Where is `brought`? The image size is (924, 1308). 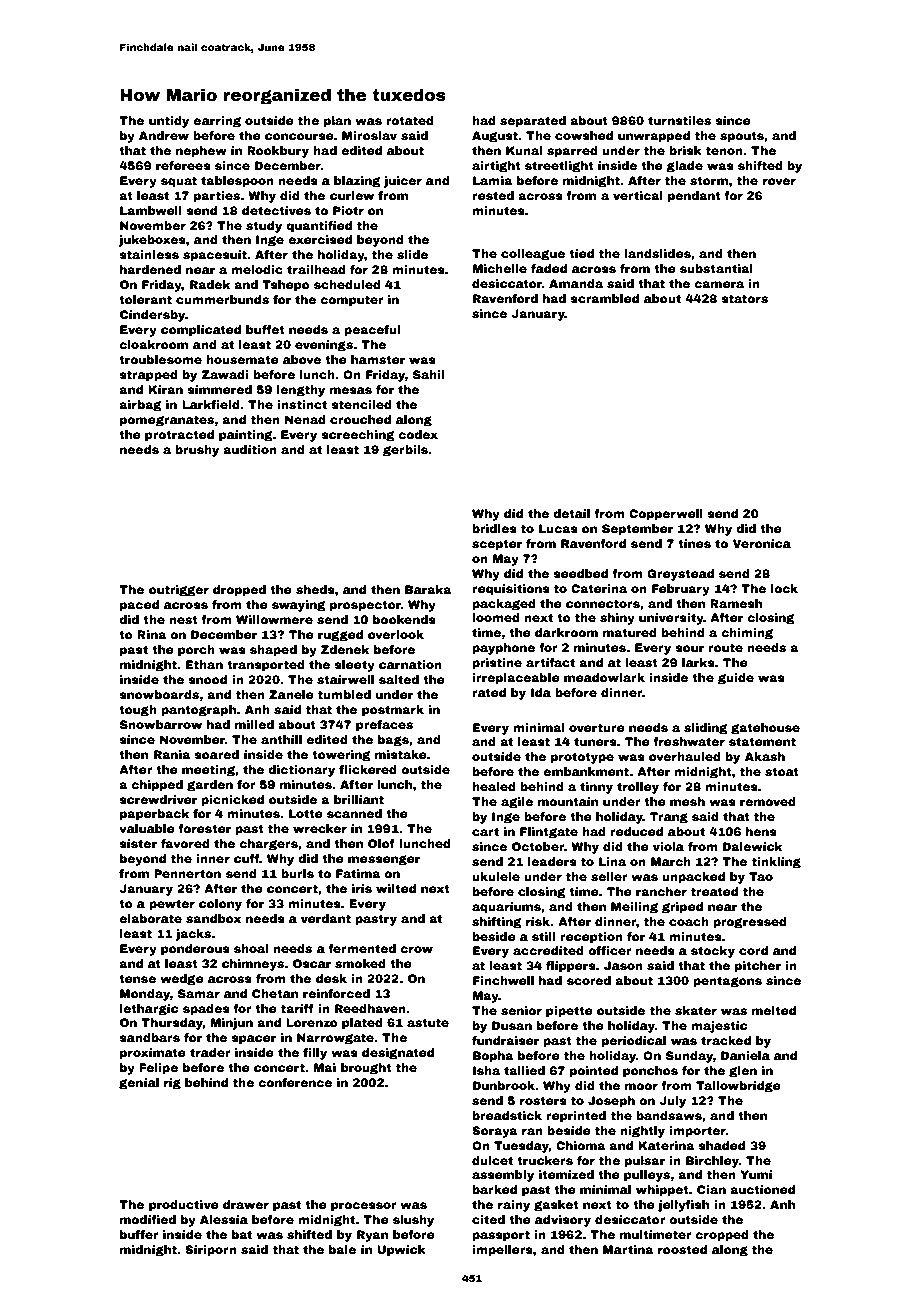
brought is located at coordinates (366, 1069).
